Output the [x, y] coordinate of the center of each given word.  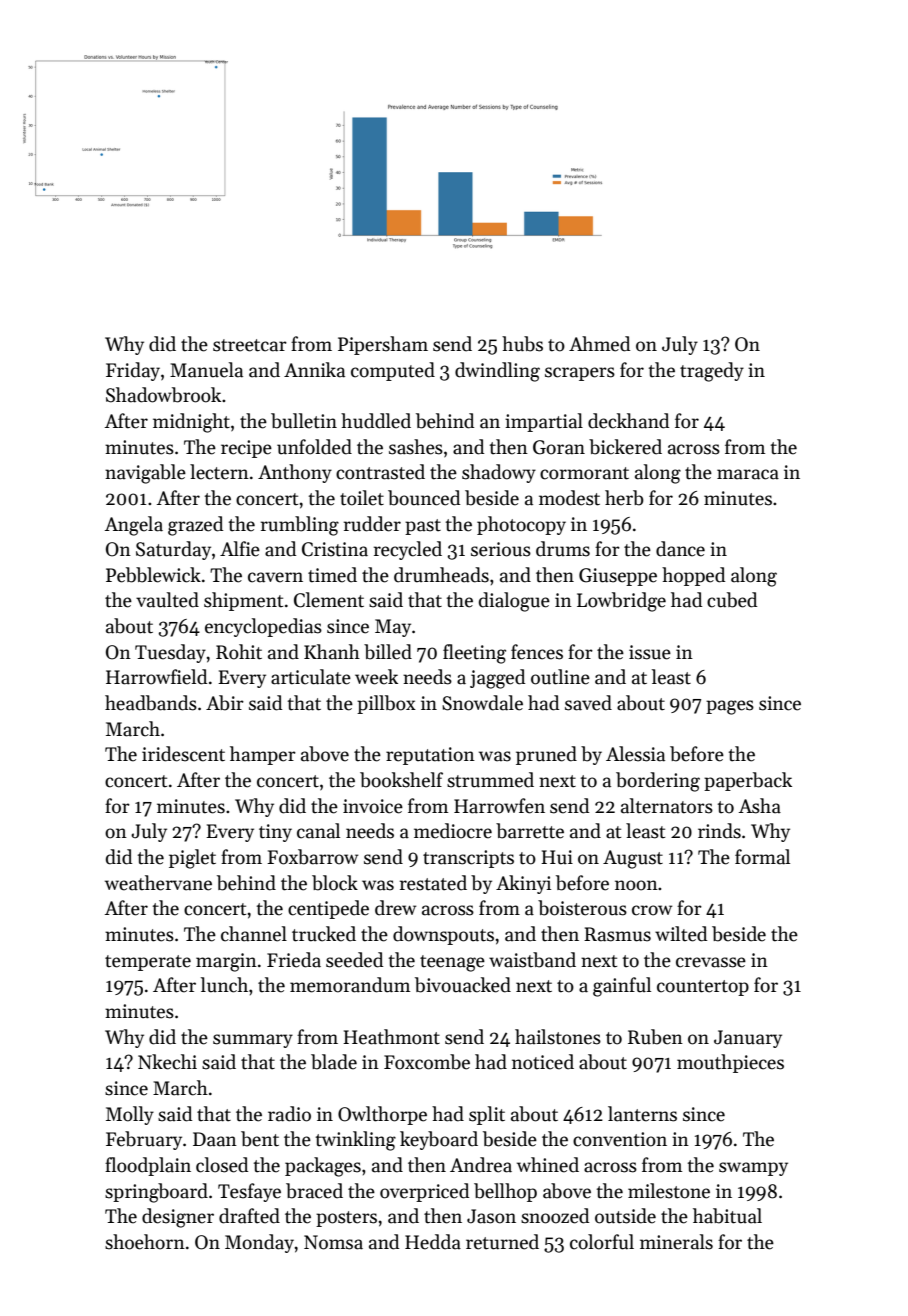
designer [178, 1218]
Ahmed [599, 344]
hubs [522, 344]
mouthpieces [730, 1063]
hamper [263, 755]
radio [289, 1114]
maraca [748, 474]
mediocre [453, 831]
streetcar [250, 345]
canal [318, 831]
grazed [195, 526]
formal [762, 857]
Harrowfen [499, 806]
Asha [760, 806]
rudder [372, 524]
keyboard [439, 1140]
